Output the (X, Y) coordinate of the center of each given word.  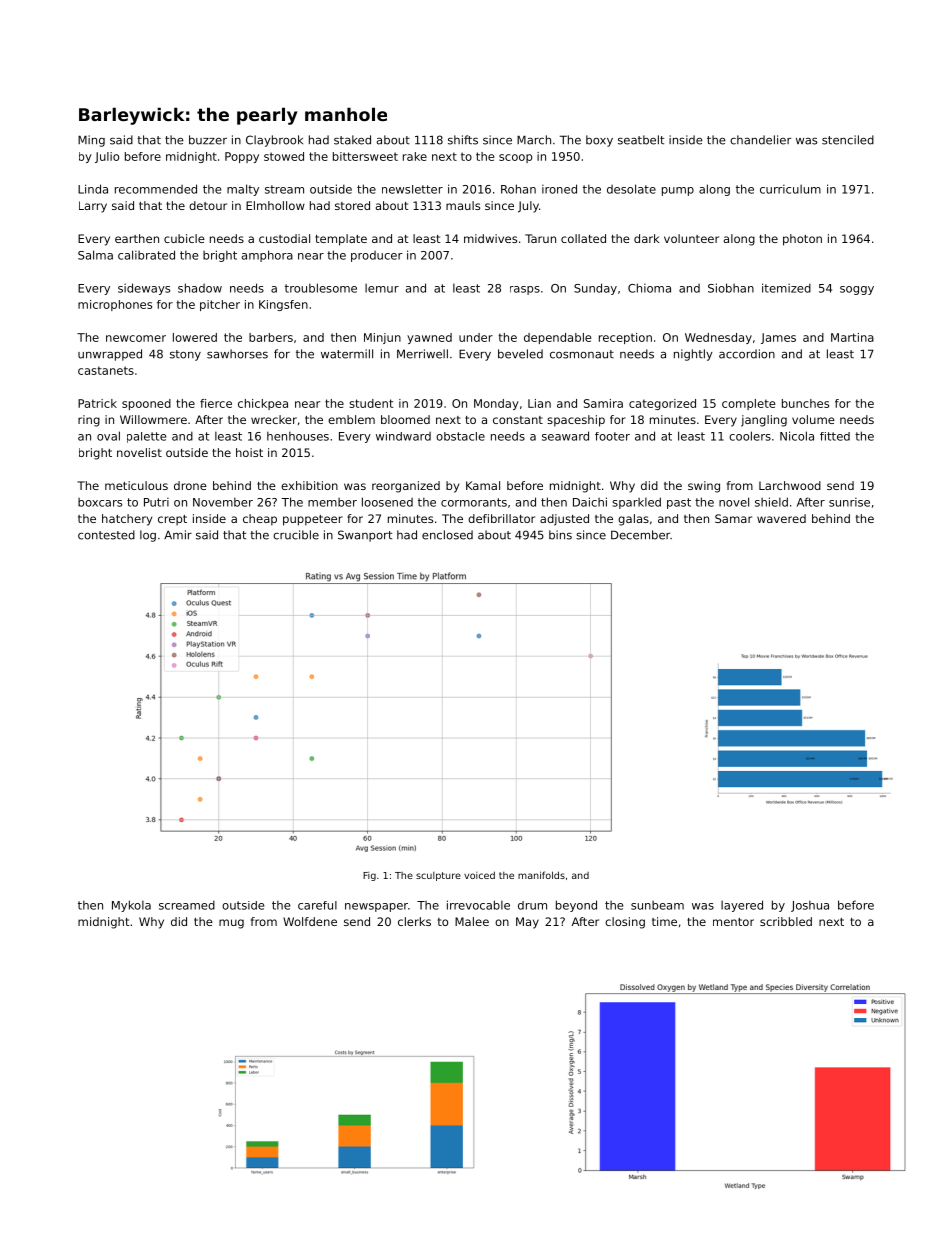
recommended (156, 189)
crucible (296, 535)
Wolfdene (310, 921)
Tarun (540, 238)
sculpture (438, 876)
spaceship (576, 421)
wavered (781, 518)
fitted (835, 436)
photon (802, 240)
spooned (146, 404)
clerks (414, 921)
